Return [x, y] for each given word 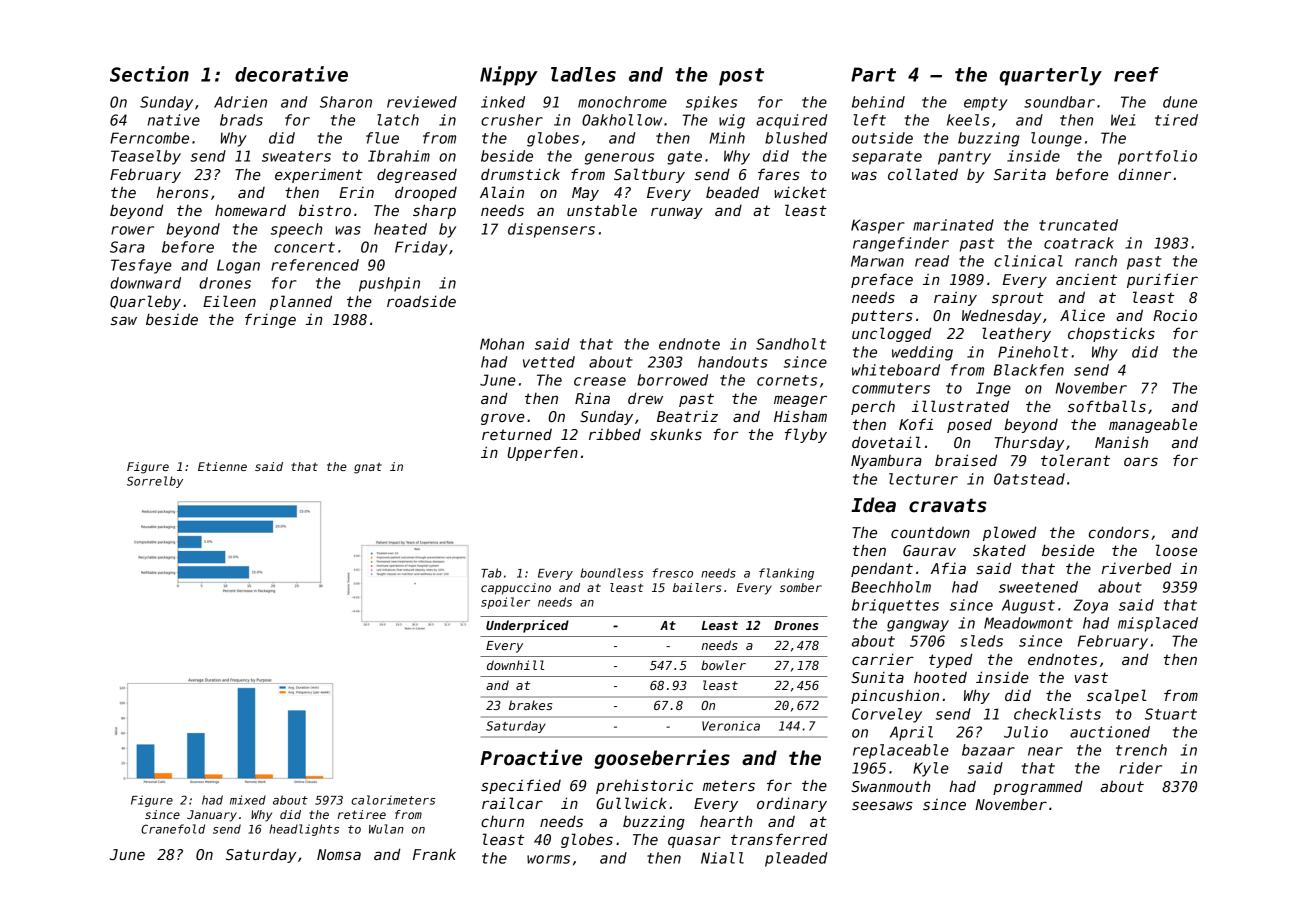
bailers [697, 587]
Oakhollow [622, 120]
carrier [883, 659]
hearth [726, 821]
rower [132, 230]
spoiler [505, 603]
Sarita [1020, 174]
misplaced [1158, 624]
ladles [583, 74]
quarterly [1051, 76]
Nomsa [339, 854]
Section [149, 74]
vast [1091, 677]
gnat [368, 468]
